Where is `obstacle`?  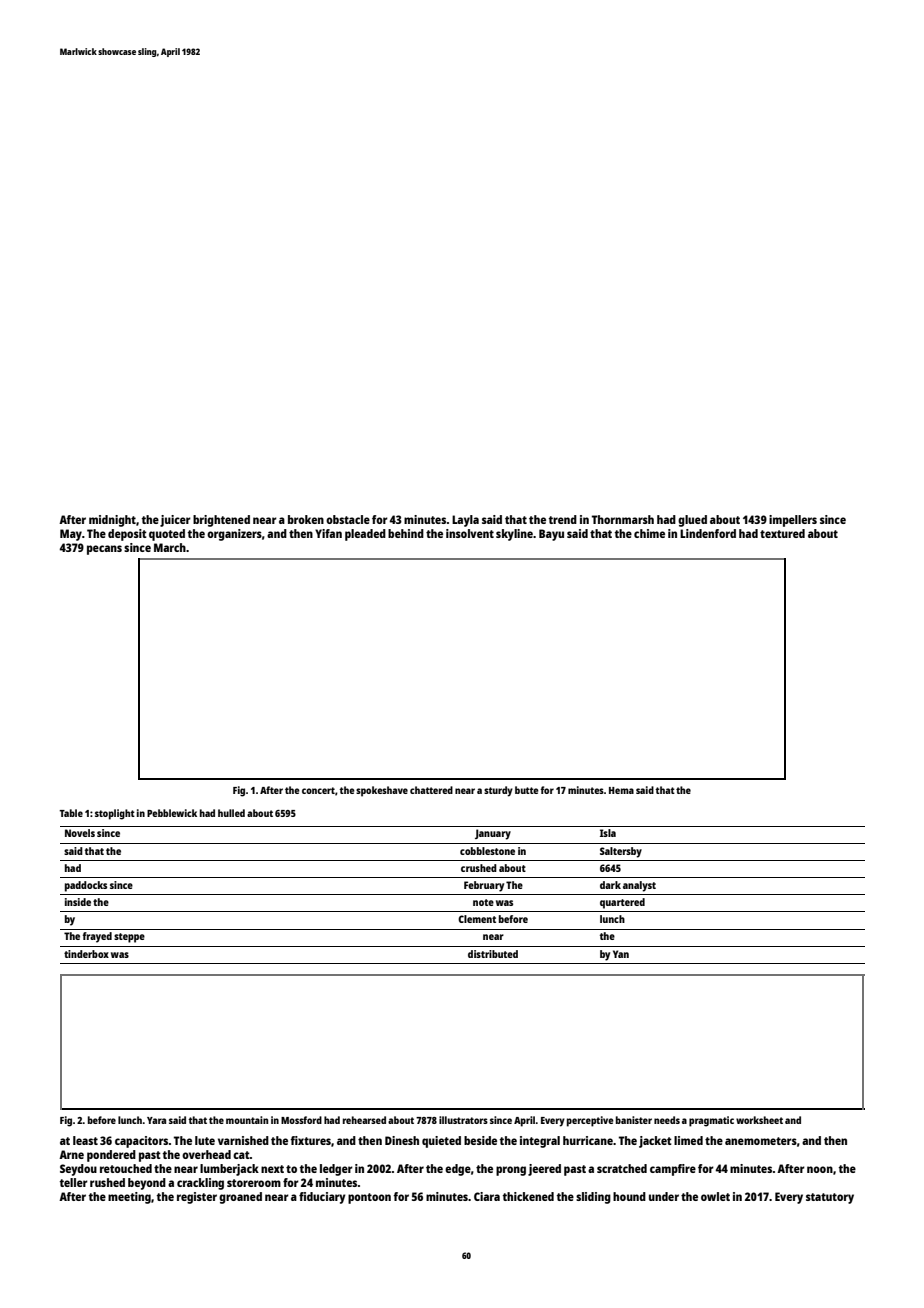
obstacle is located at coordinates (348, 519).
